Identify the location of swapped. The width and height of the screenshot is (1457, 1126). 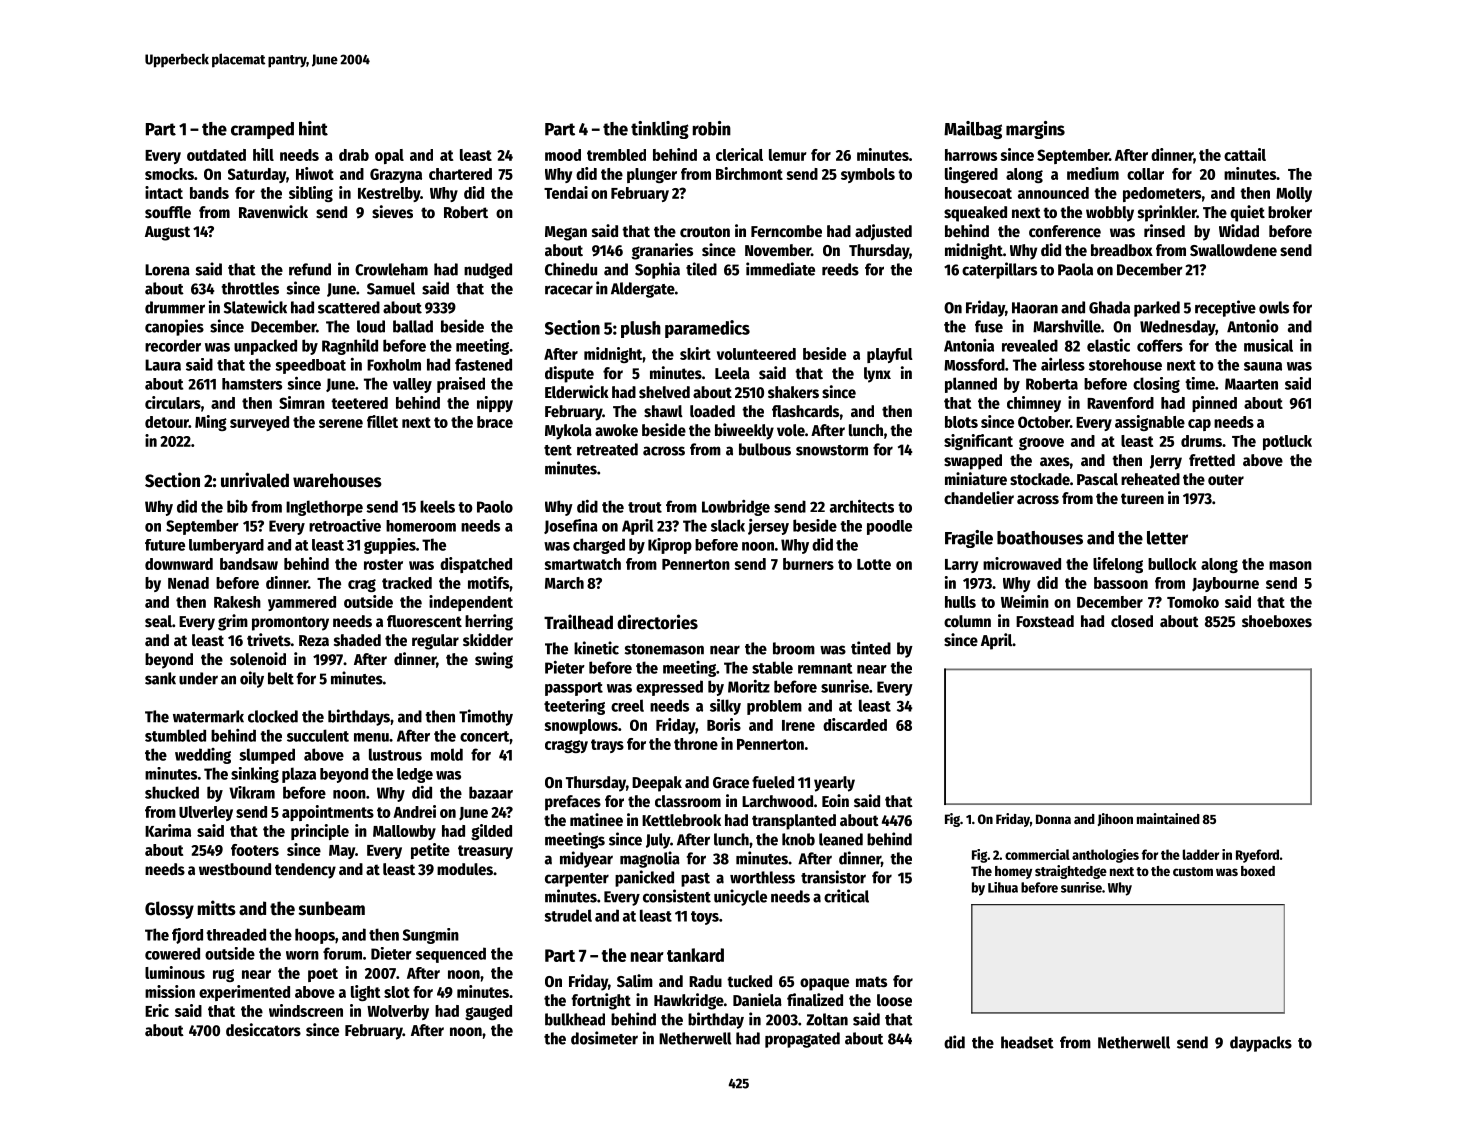
(973, 462).
